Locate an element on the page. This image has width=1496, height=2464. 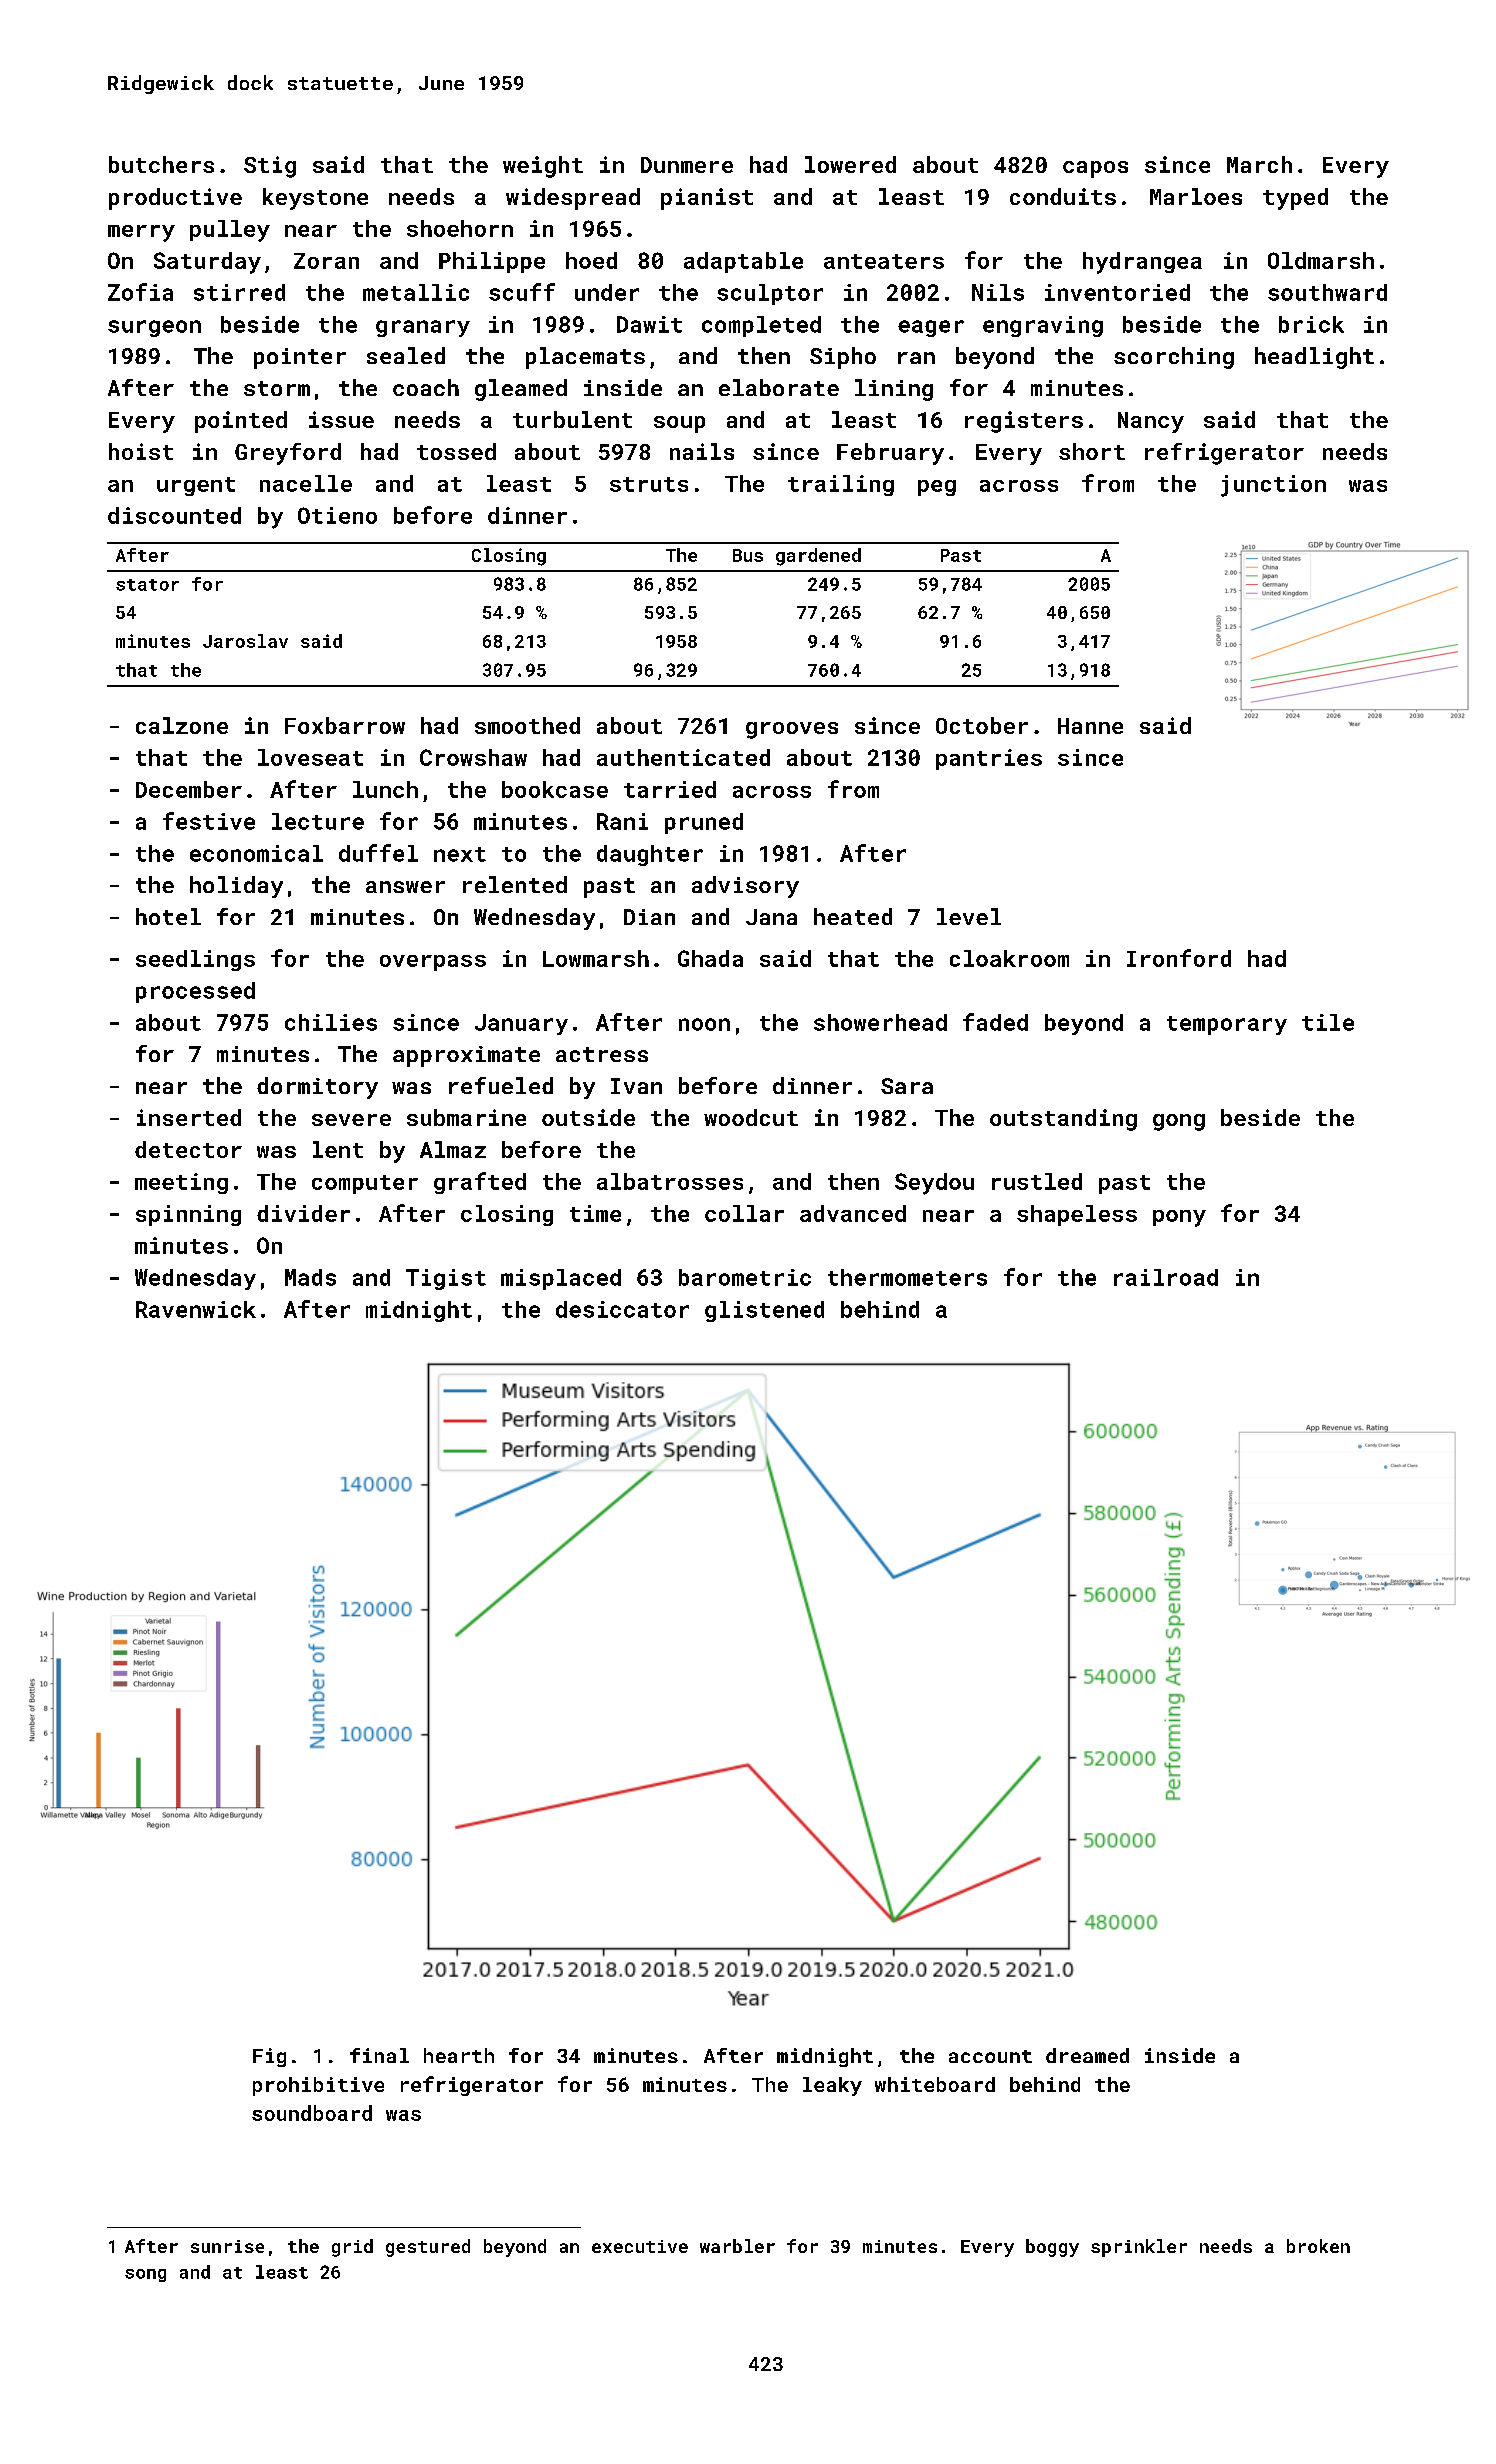
thermometers is located at coordinates (907, 1277).
